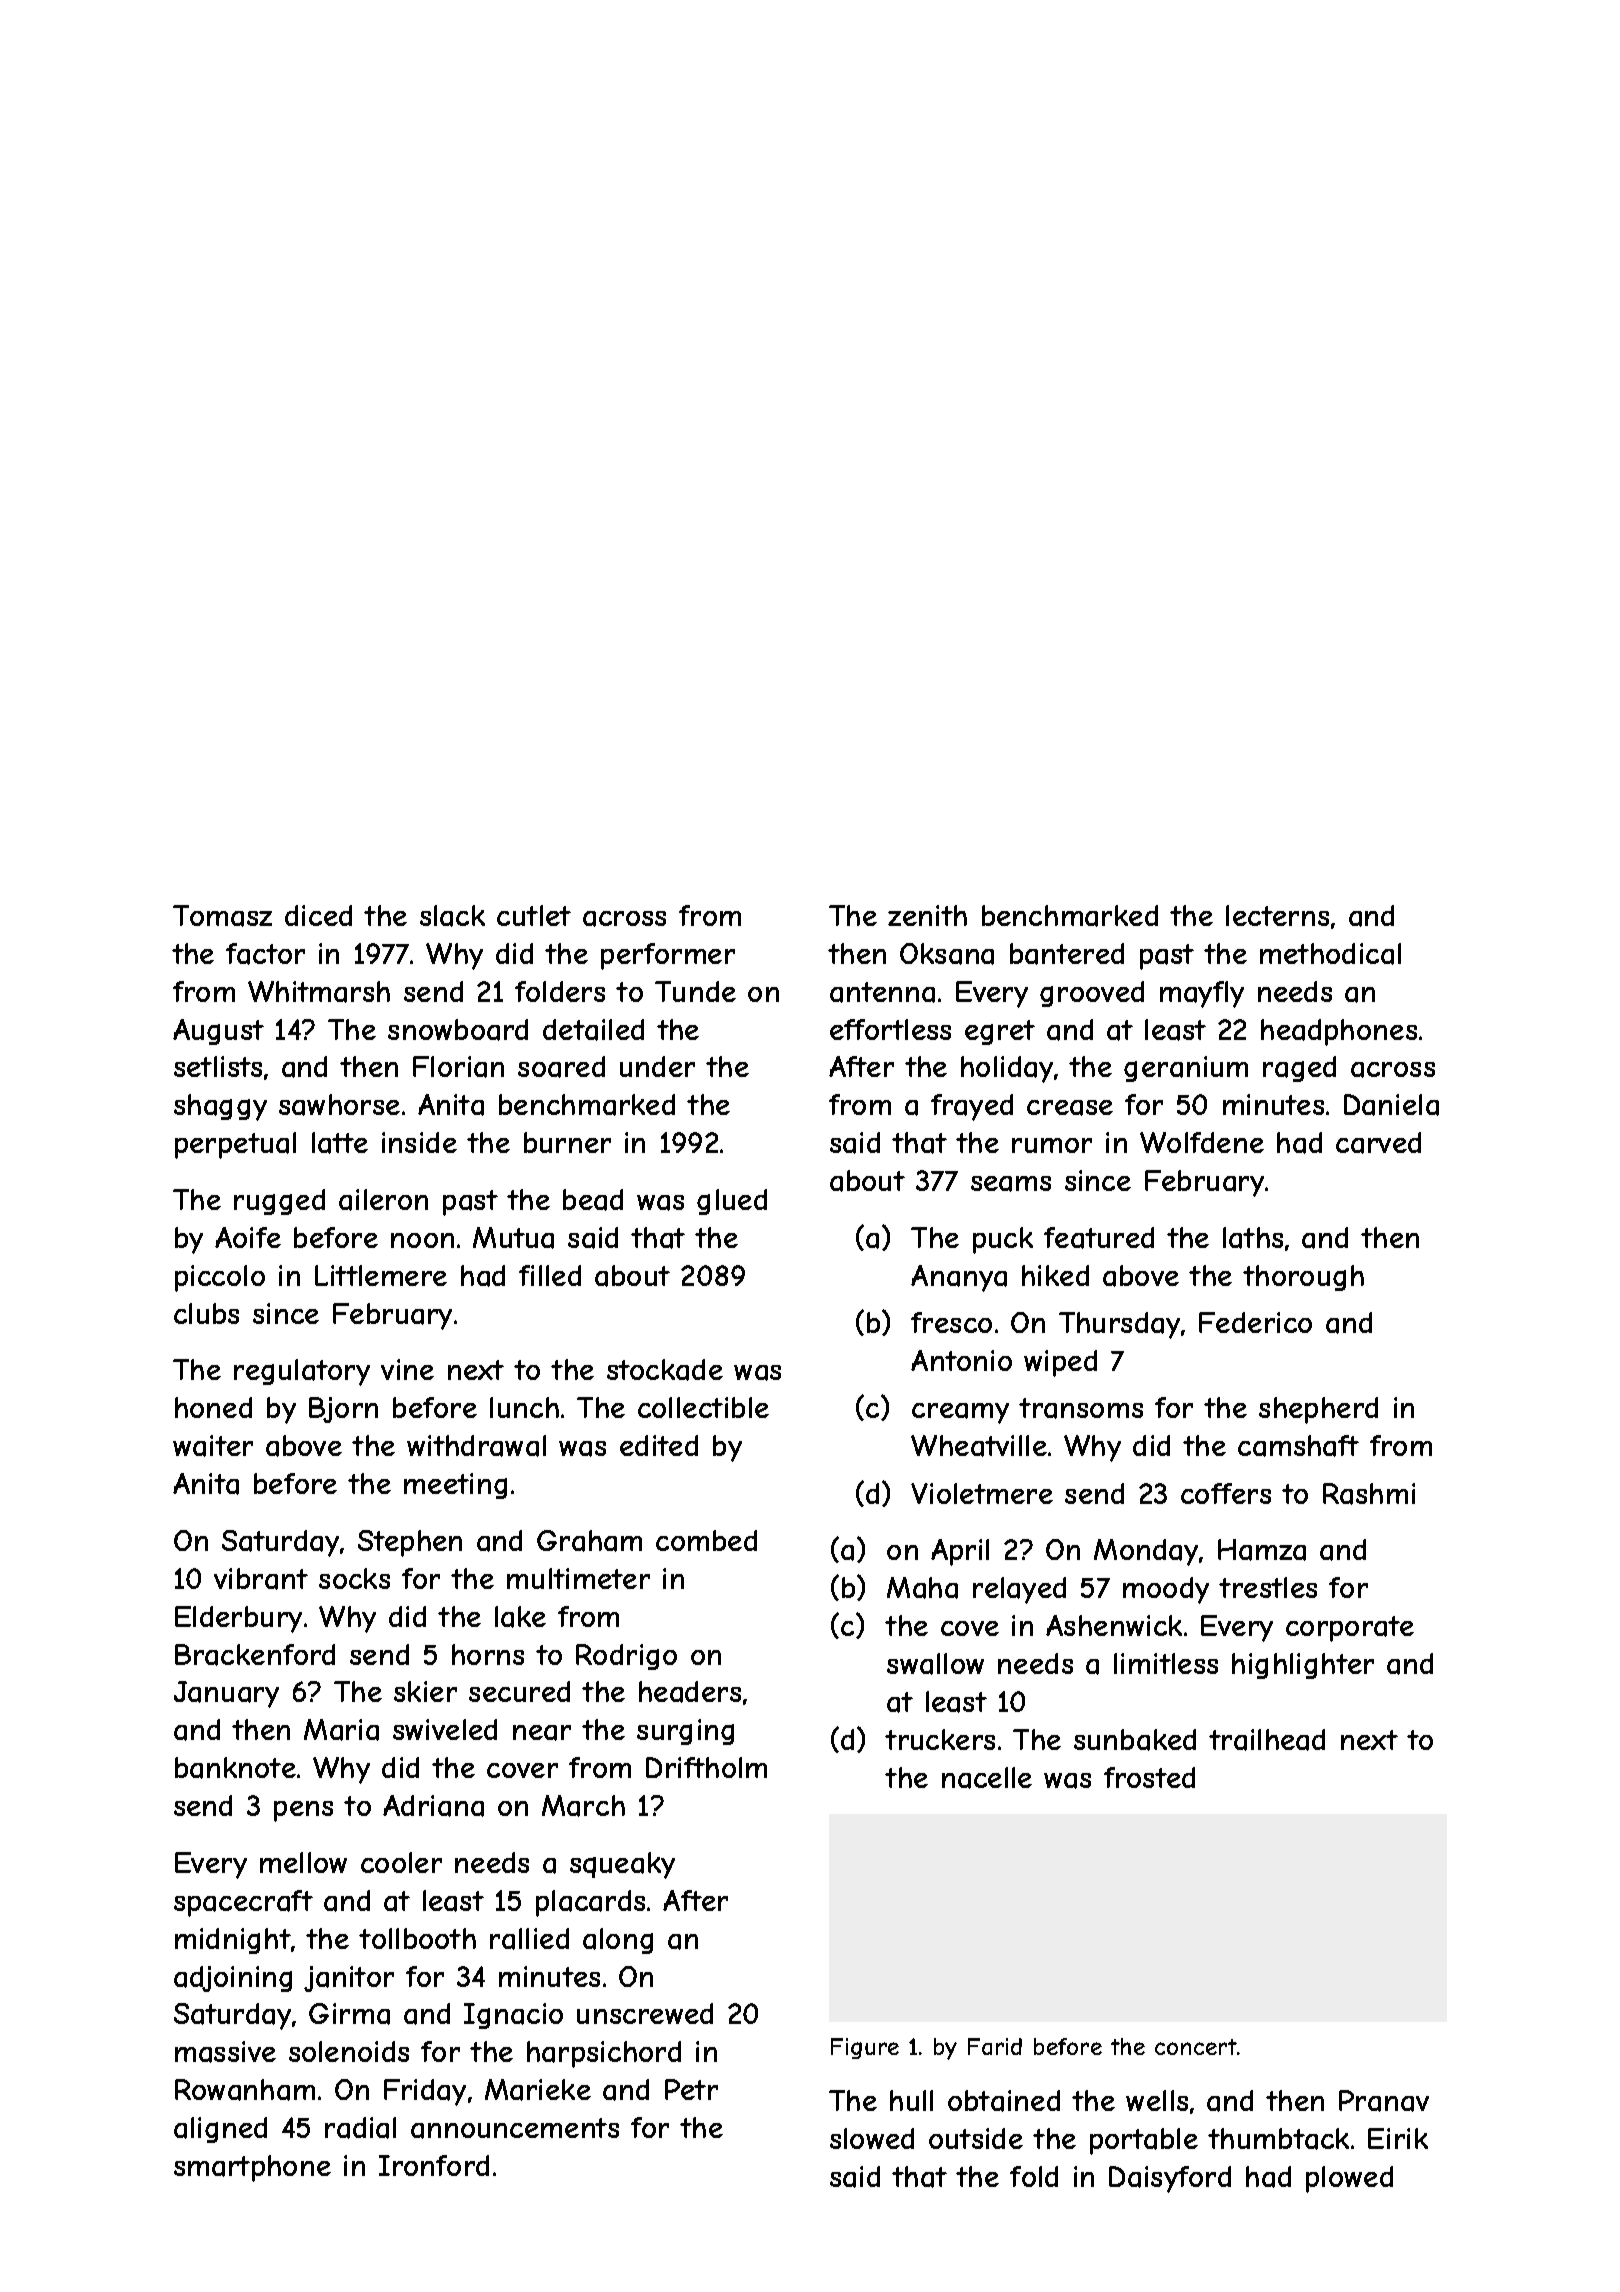  What do you see at coordinates (238, 1619) in the screenshot?
I see `Elderbury` at bounding box center [238, 1619].
